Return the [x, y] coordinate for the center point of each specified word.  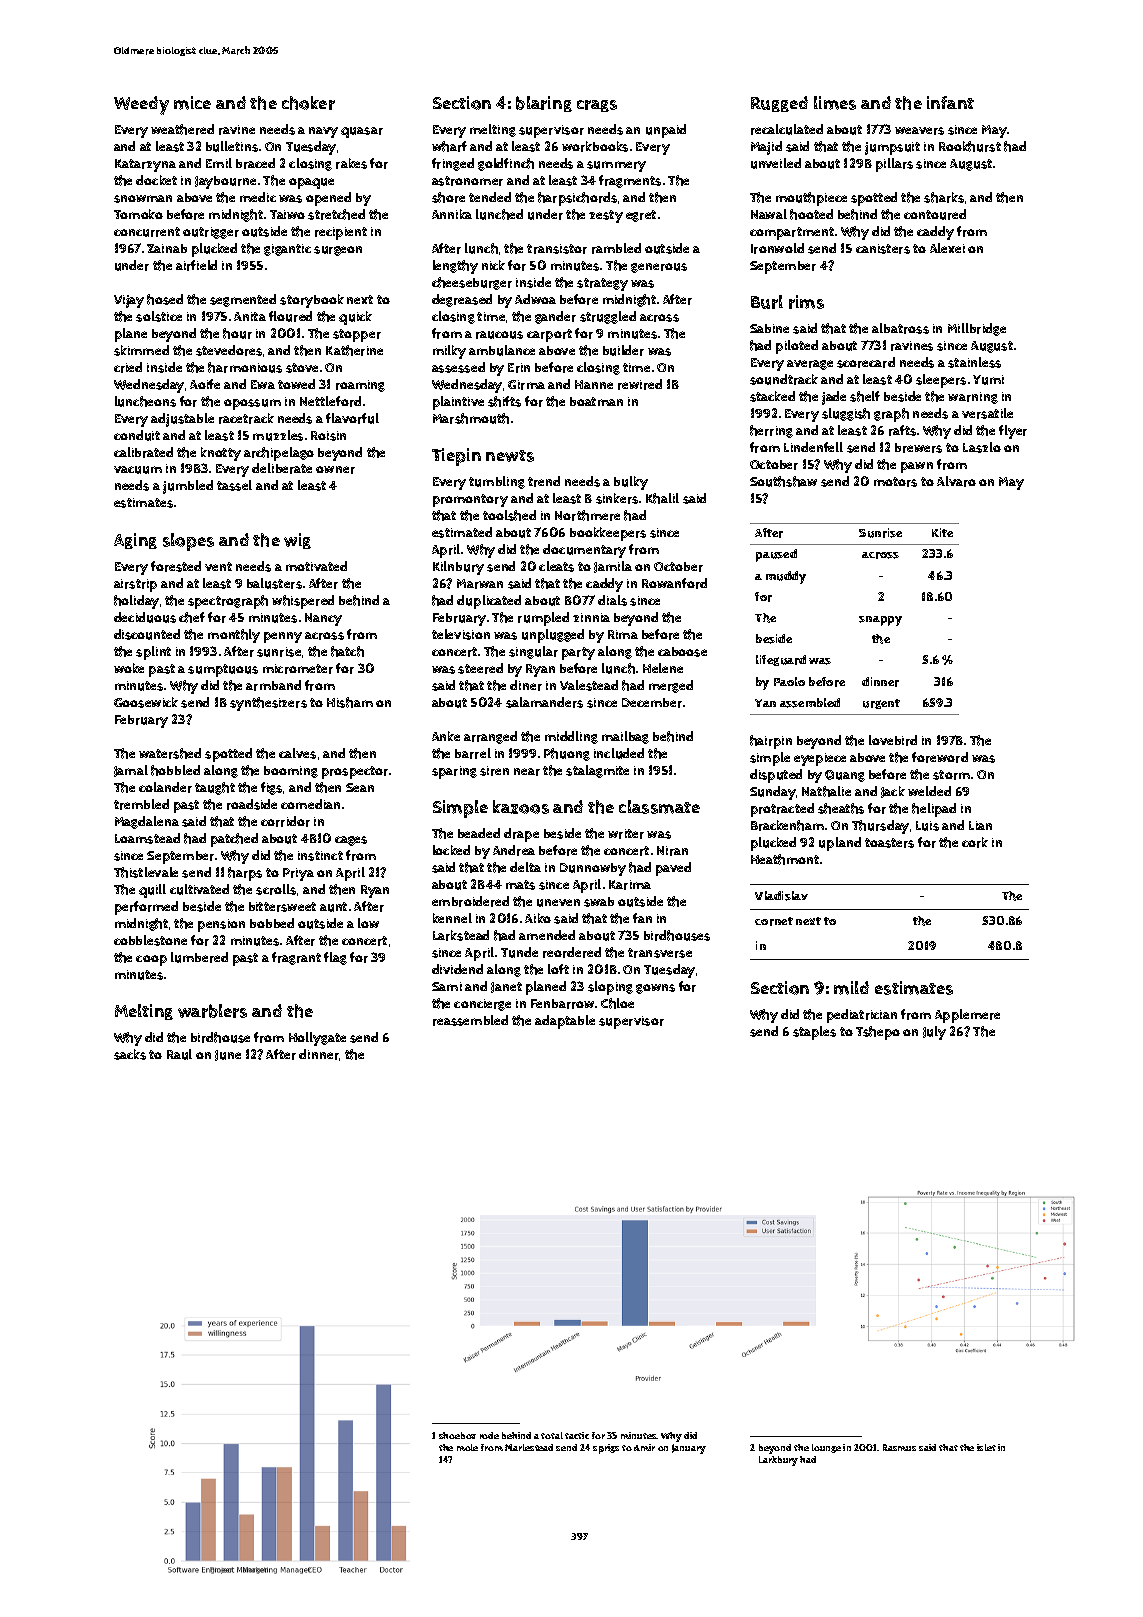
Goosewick [146, 702]
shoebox [457, 1435]
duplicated [489, 602]
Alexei [947, 248]
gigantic [287, 250]
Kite [942, 532]
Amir [644, 1447]
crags [597, 106]
